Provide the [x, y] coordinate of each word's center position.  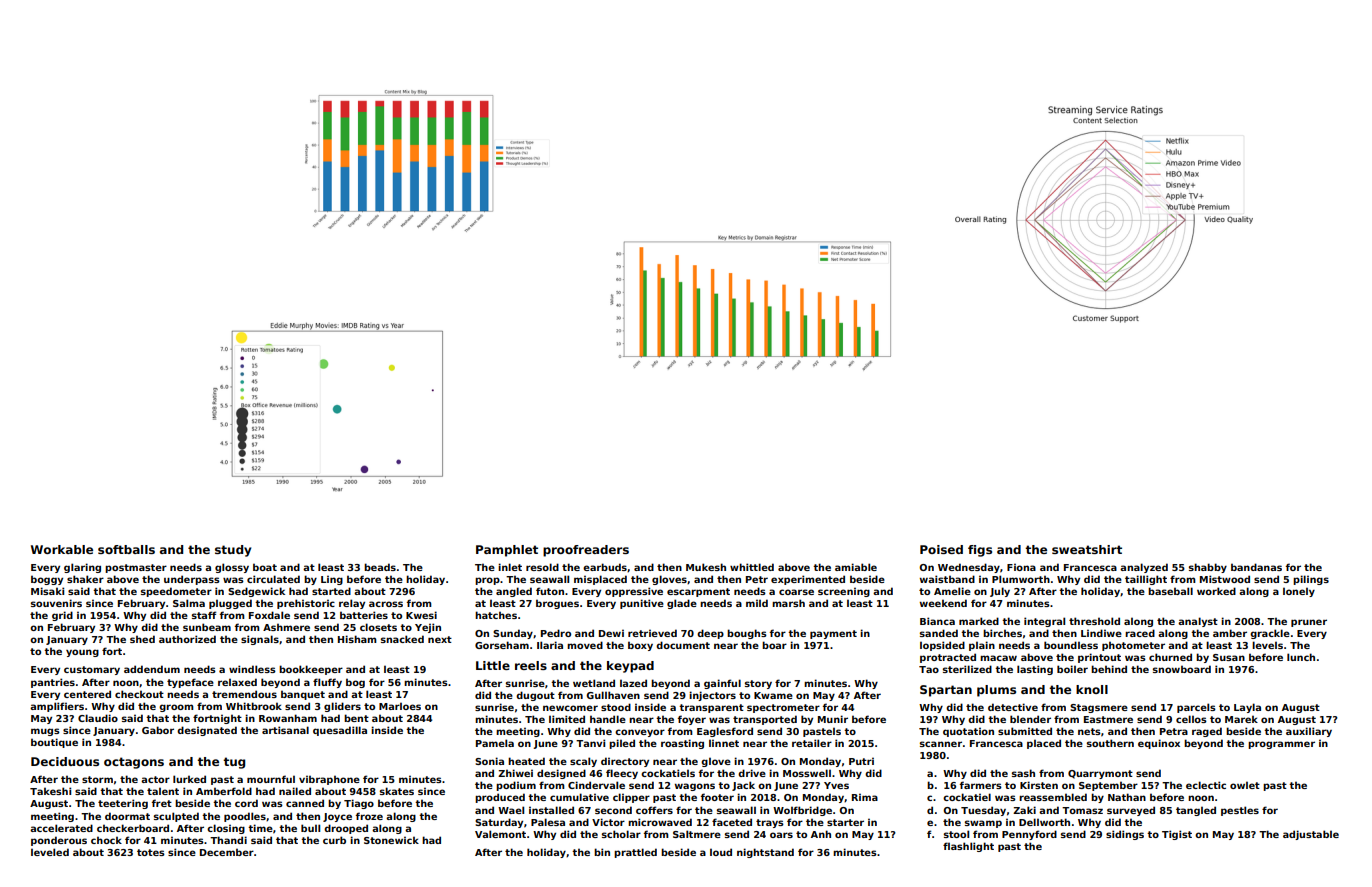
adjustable [1311, 835]
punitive [642, 604]
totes [151, 852]
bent [356, 718]
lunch [1301, 657]
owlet [1245, 785]
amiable [856, 567]
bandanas [1256, 567]
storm [97, 779]
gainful [722, 684]
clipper [631, 798]
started [331, 591]
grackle [1270, 634]
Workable [62, 549]
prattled [635, 853]
